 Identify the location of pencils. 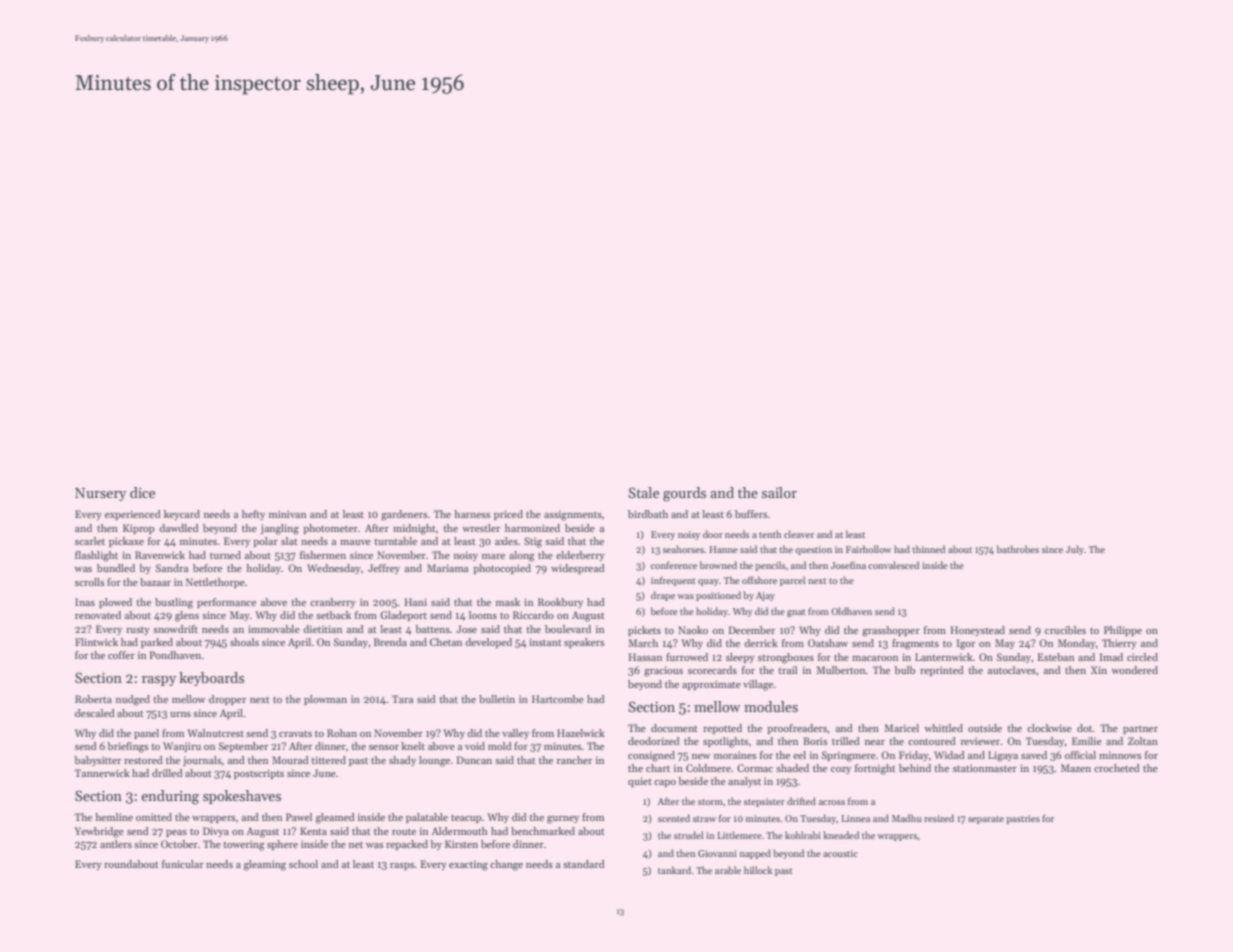
(770, 566).
